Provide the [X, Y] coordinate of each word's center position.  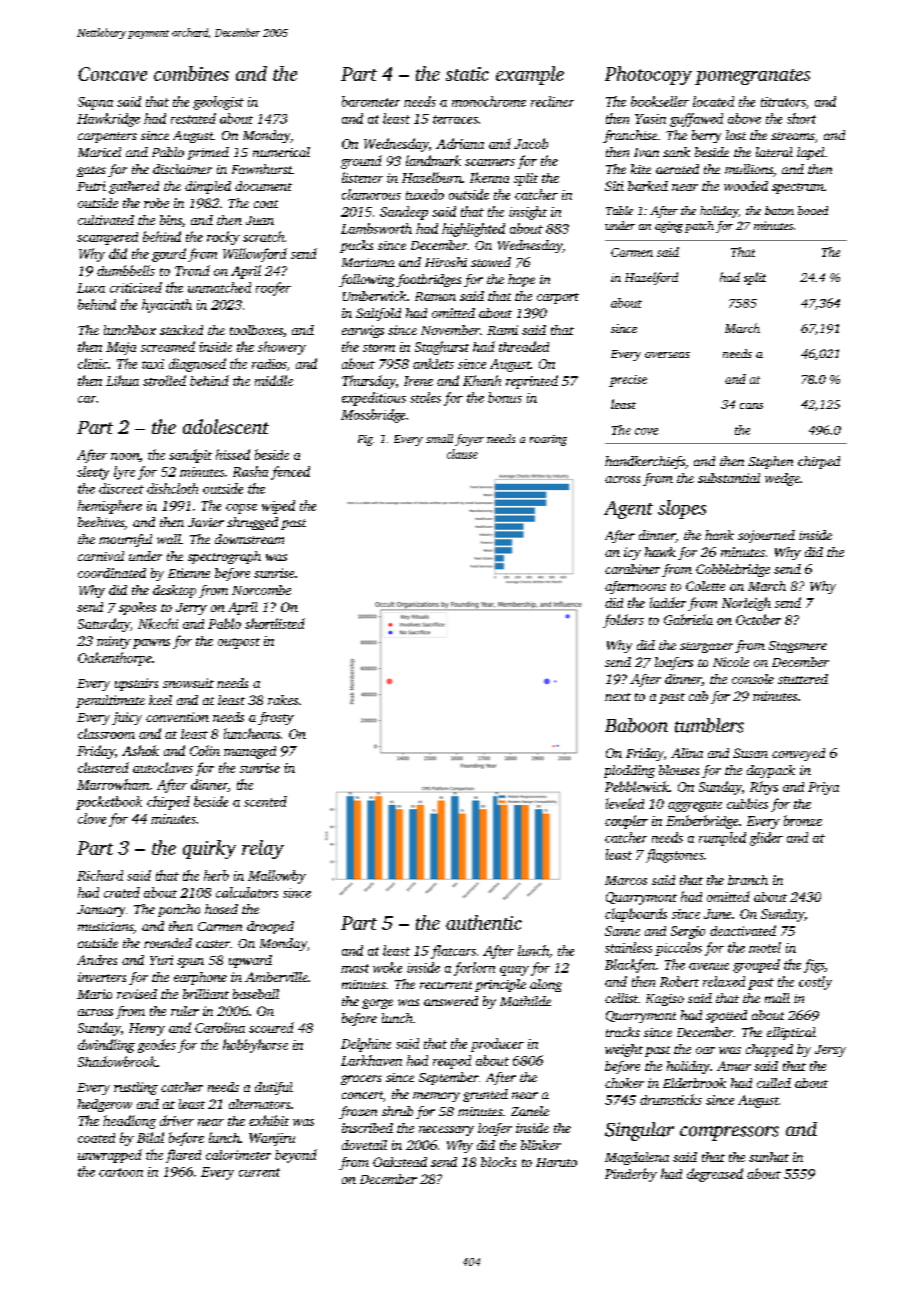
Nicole [731, 662]
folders [623, 621]
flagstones [675, 856]
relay [263, 849]
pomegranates [752, 77]
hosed [221, 909]
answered [451, 1001]
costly [815, 983]
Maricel [99, 152]
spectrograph [224, 557]
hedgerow [105, 1105]
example [530, 75]
